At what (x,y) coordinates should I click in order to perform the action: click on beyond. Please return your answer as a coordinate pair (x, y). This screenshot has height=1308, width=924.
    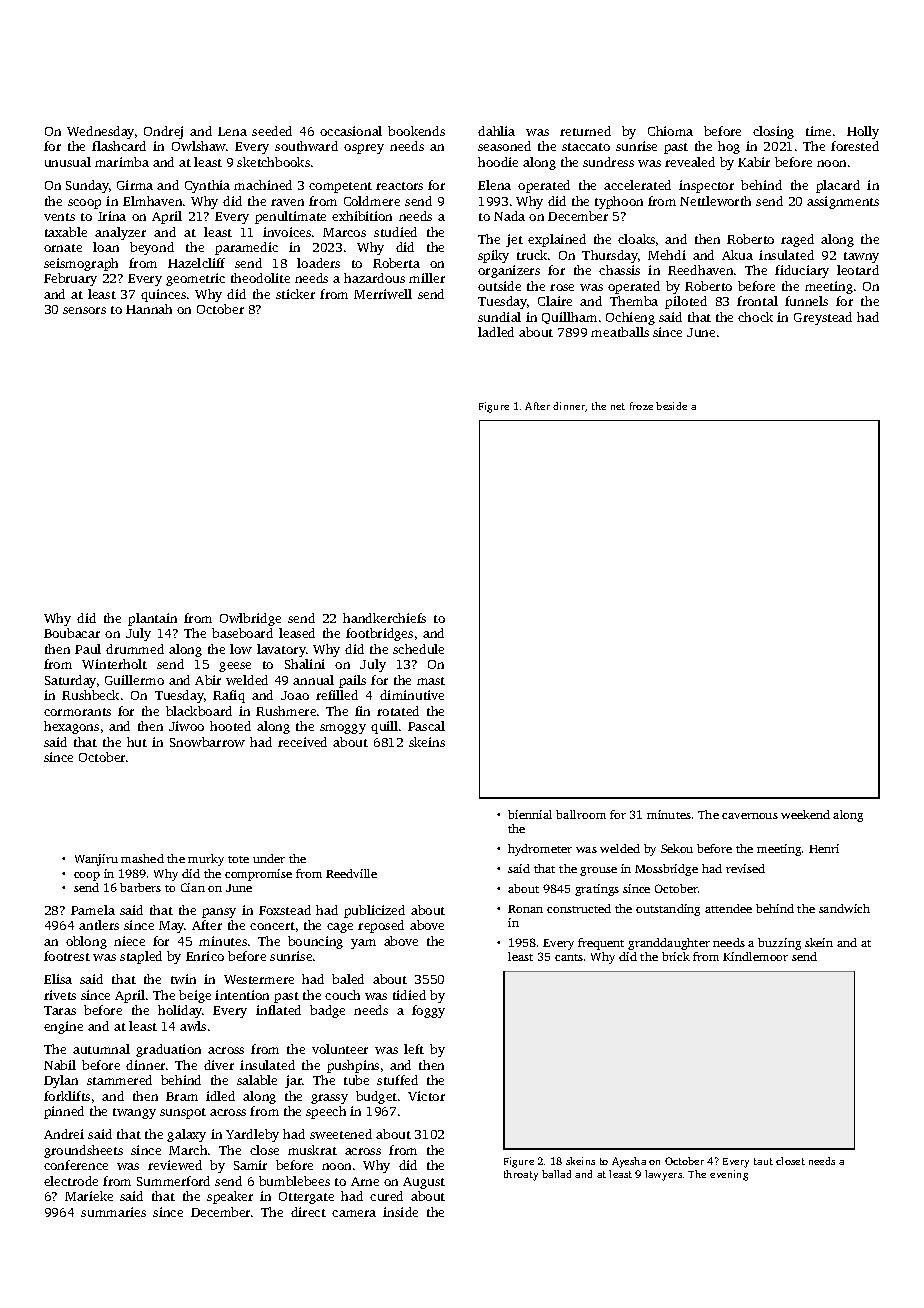
    Looking at the image, I should click on (152, 248).
